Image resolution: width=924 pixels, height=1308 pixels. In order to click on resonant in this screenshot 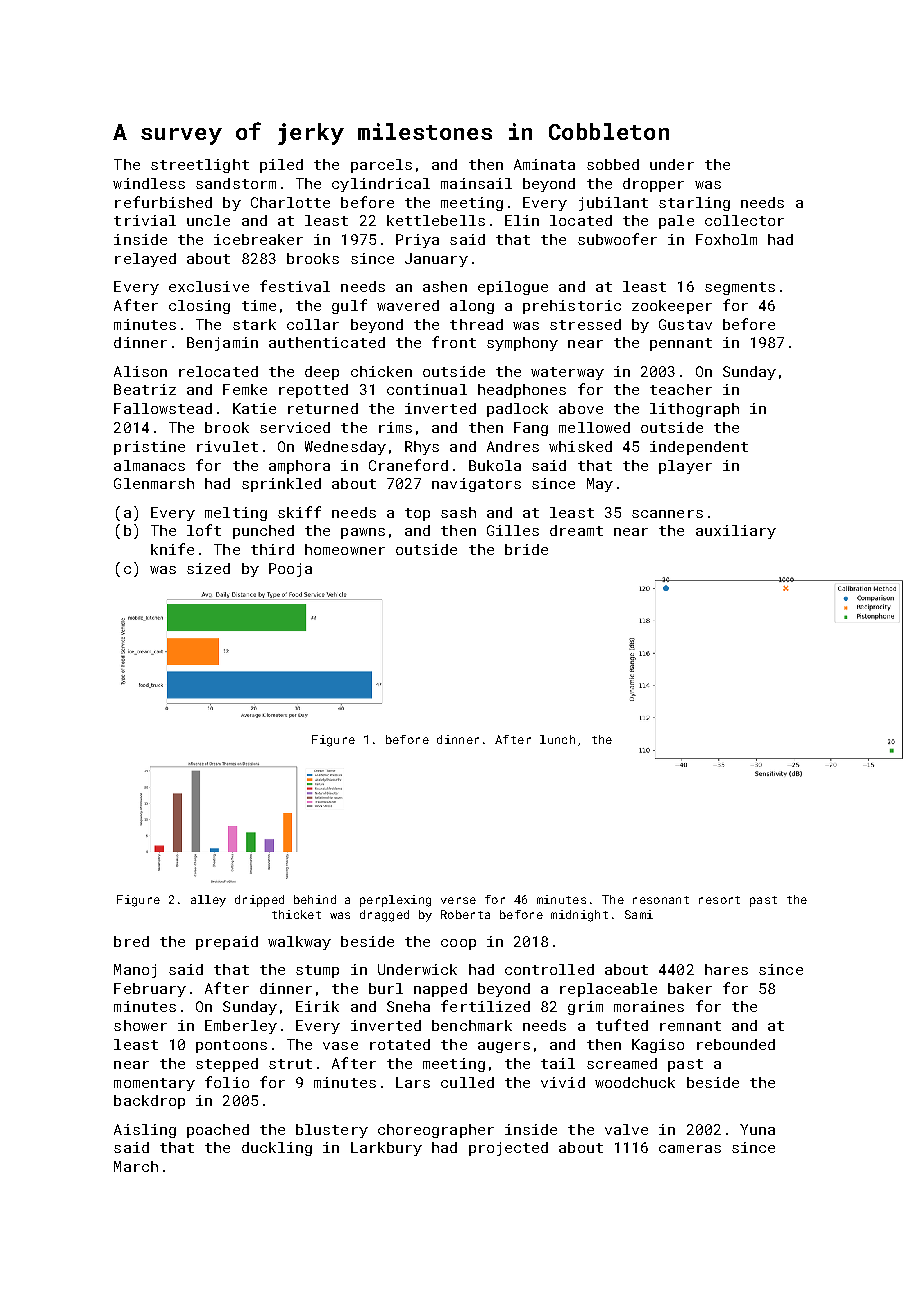, I will do `click(661, 900)`.
